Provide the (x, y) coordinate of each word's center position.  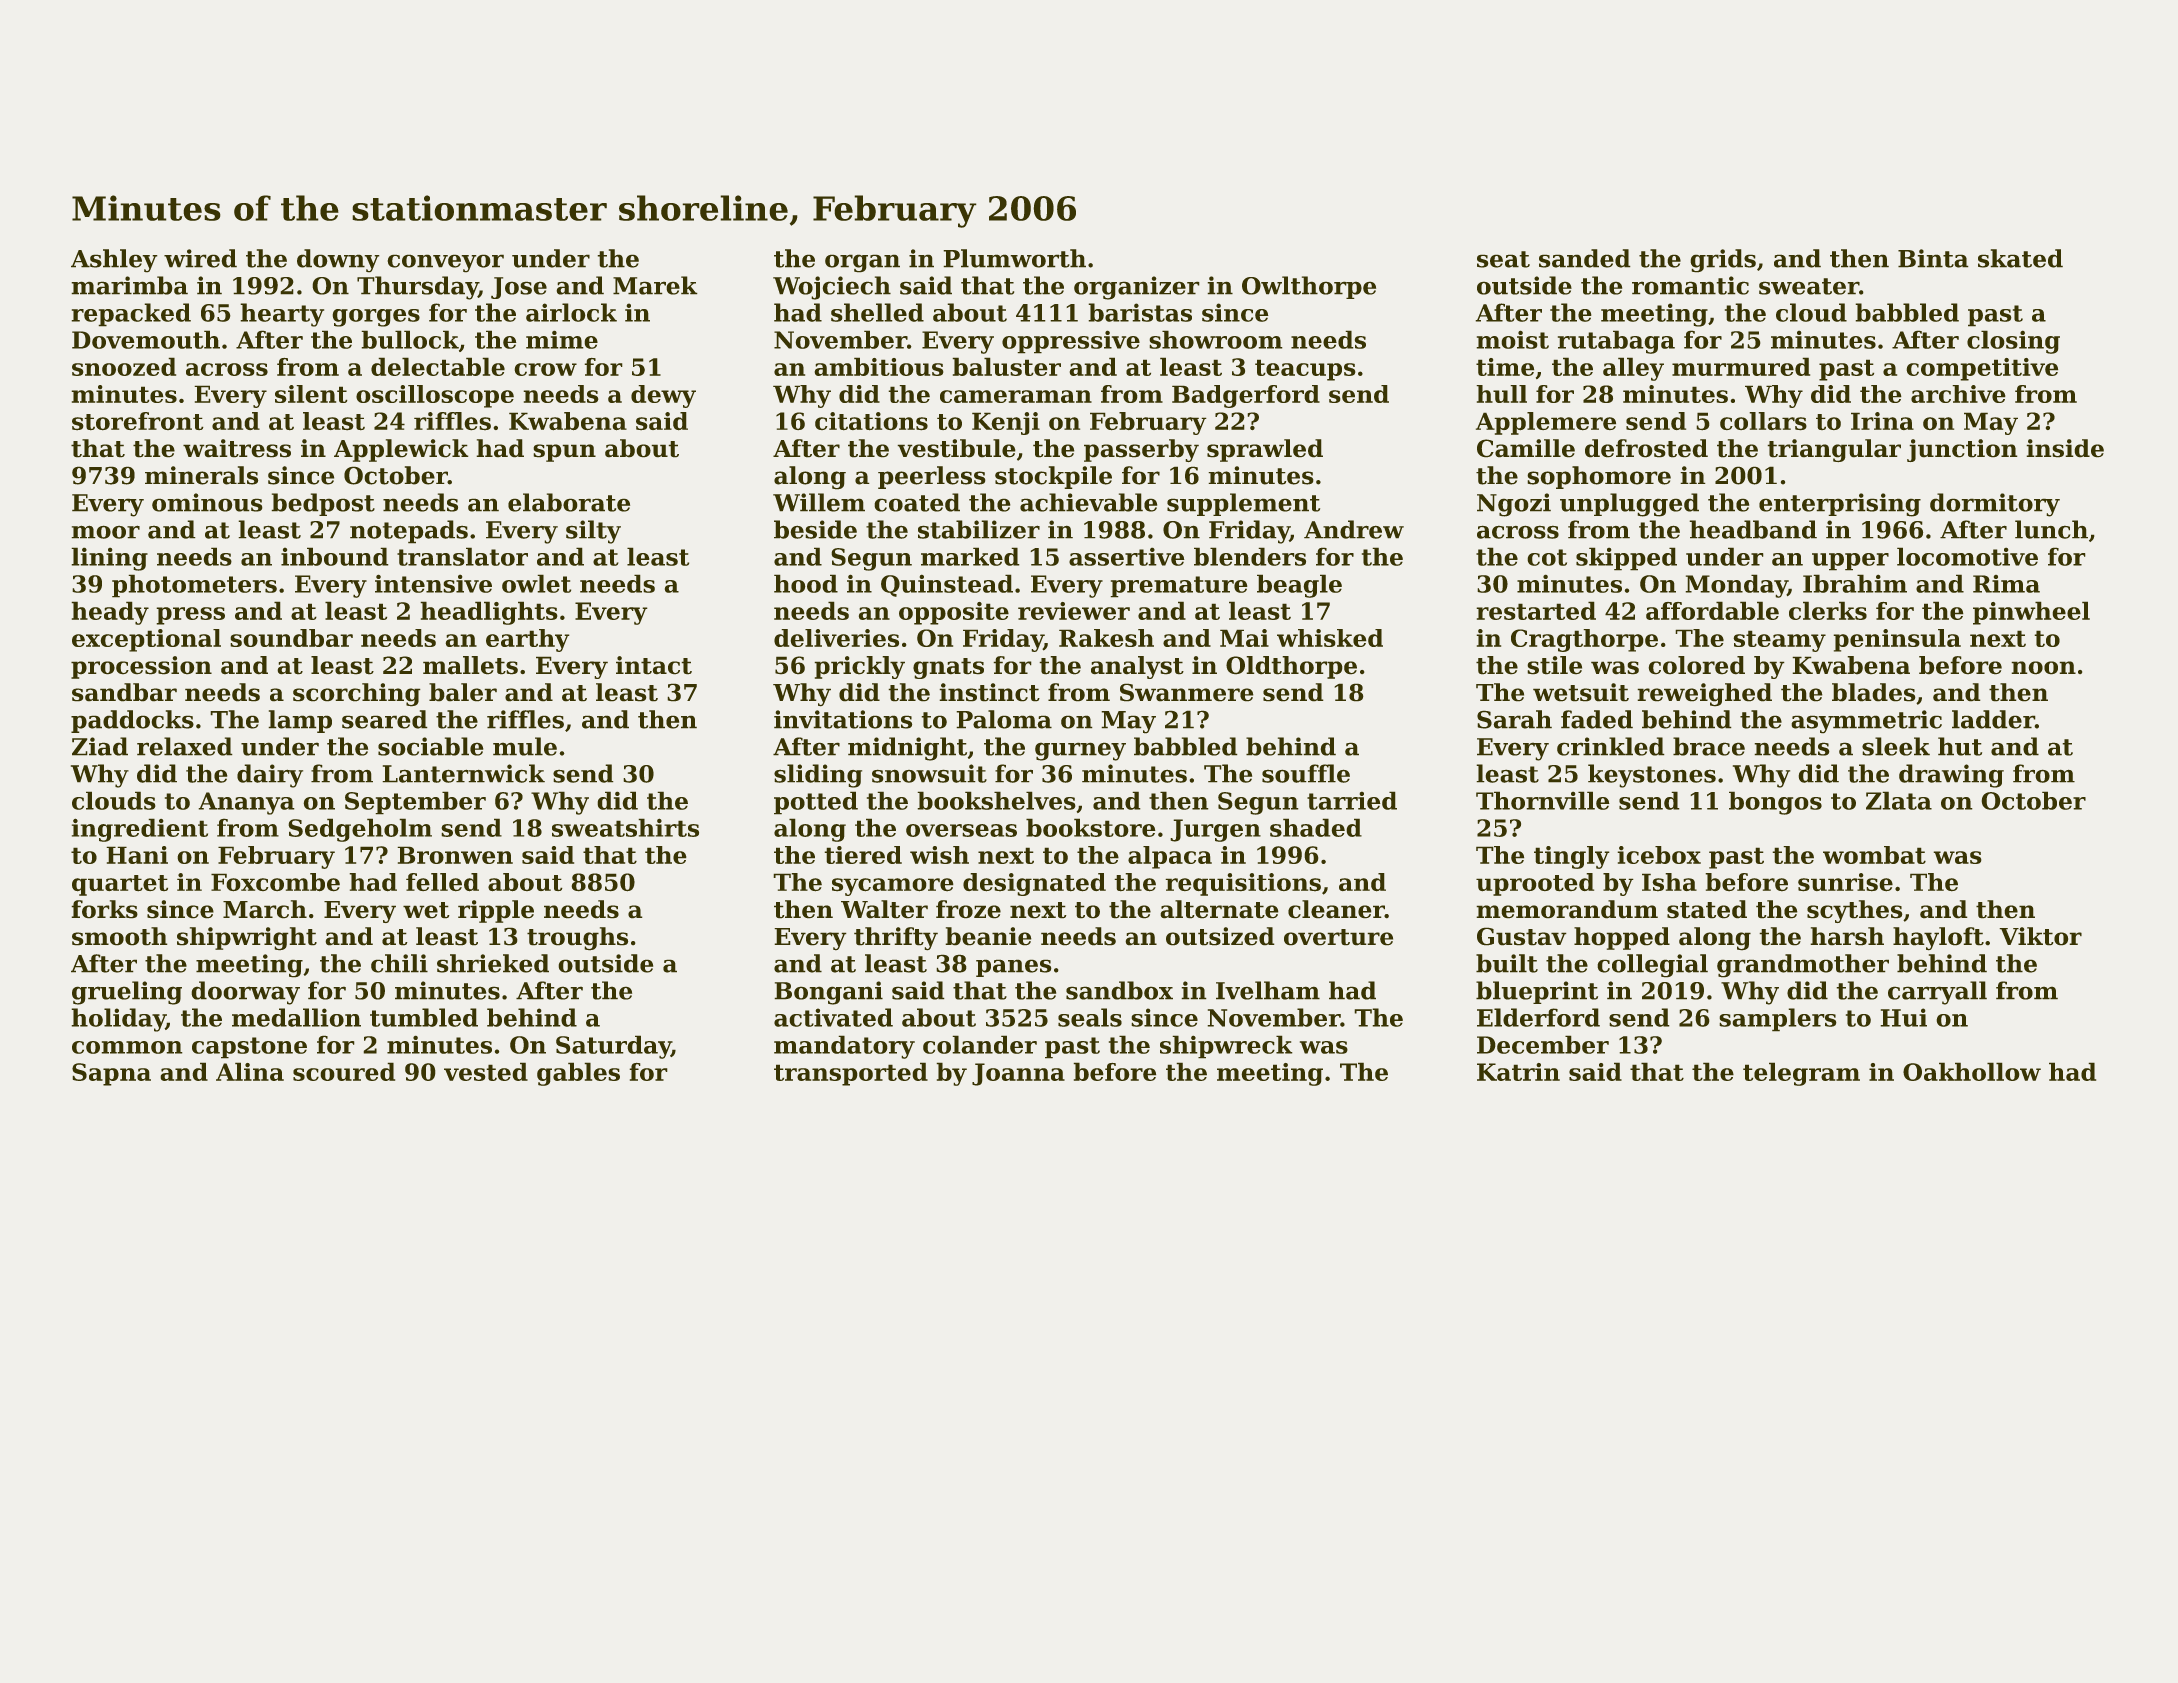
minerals (201, 475)
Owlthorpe (1309, 287)
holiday (118, 1020)
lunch (2051, 529)
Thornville (1543, 800)
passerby (1141, 450)
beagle (1299, 586)
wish (939, 855)
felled (442, 882)
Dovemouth (146, 339)
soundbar (291, 638)
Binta (1933, 258)
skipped (1626, 559)
